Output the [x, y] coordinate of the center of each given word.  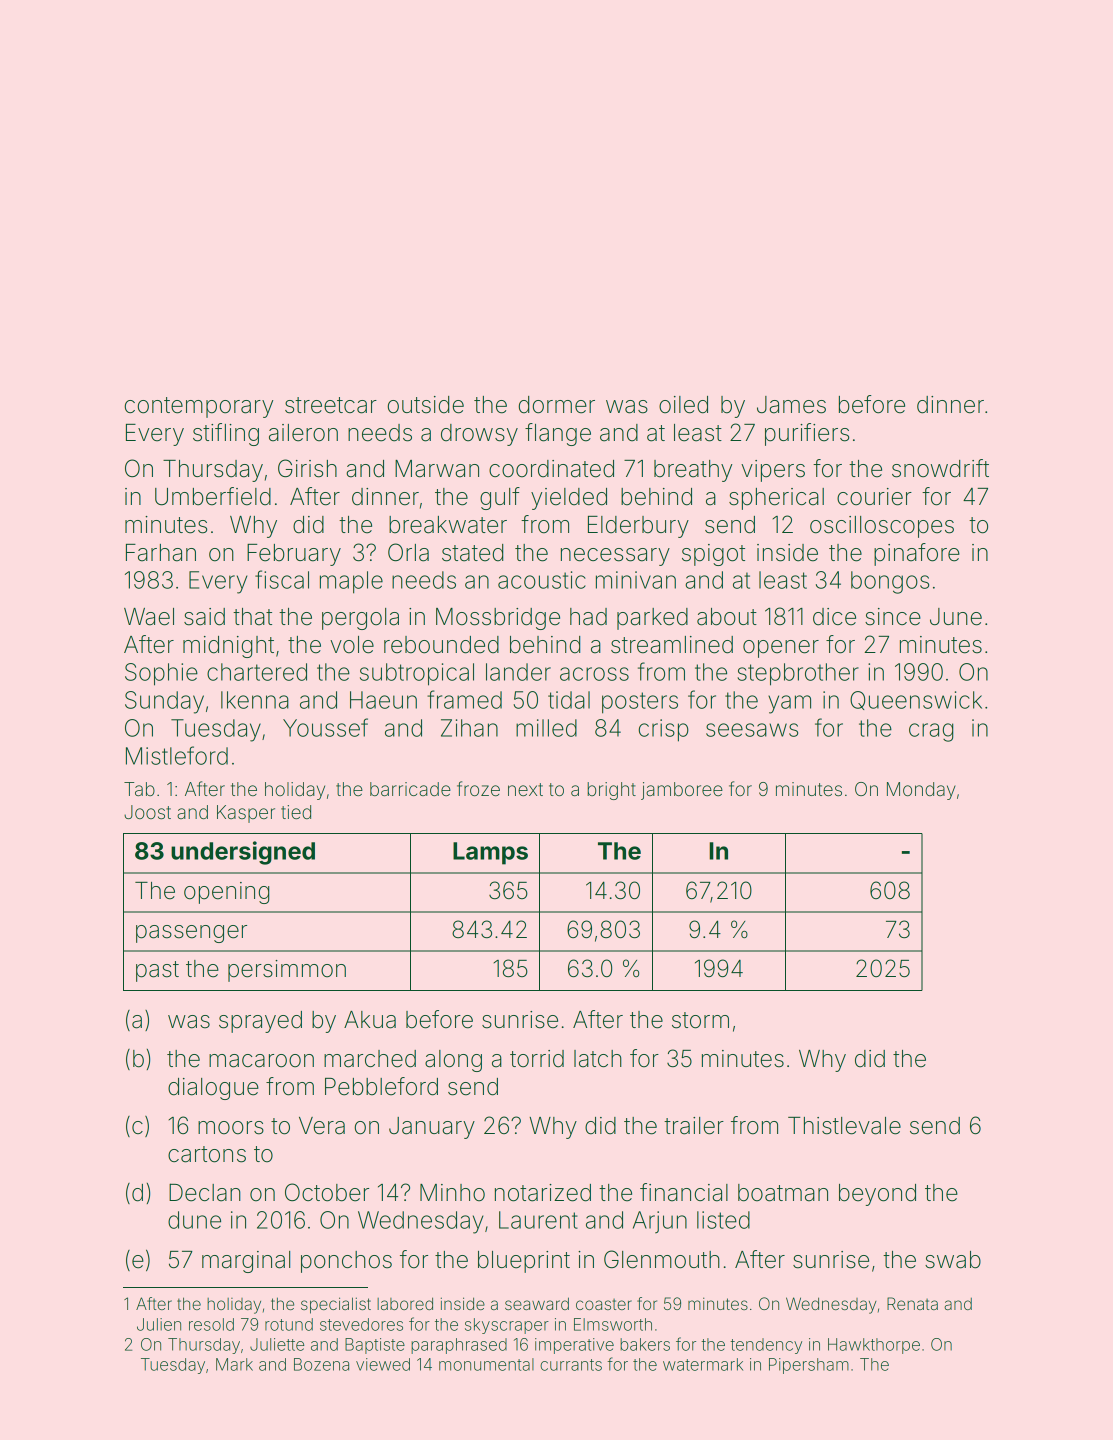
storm [700, 1020]
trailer [694, 1126]
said [204, 617]
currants [571, 1365]
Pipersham [809, 1366]
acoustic [542, 580]
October [327, 1192]
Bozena [321, 1364]
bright [611, 791]
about [727, 617]
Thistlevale [844, 1126]
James [791, 405]
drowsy [479, 435]
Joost [147, 812]
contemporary [199, 407]
